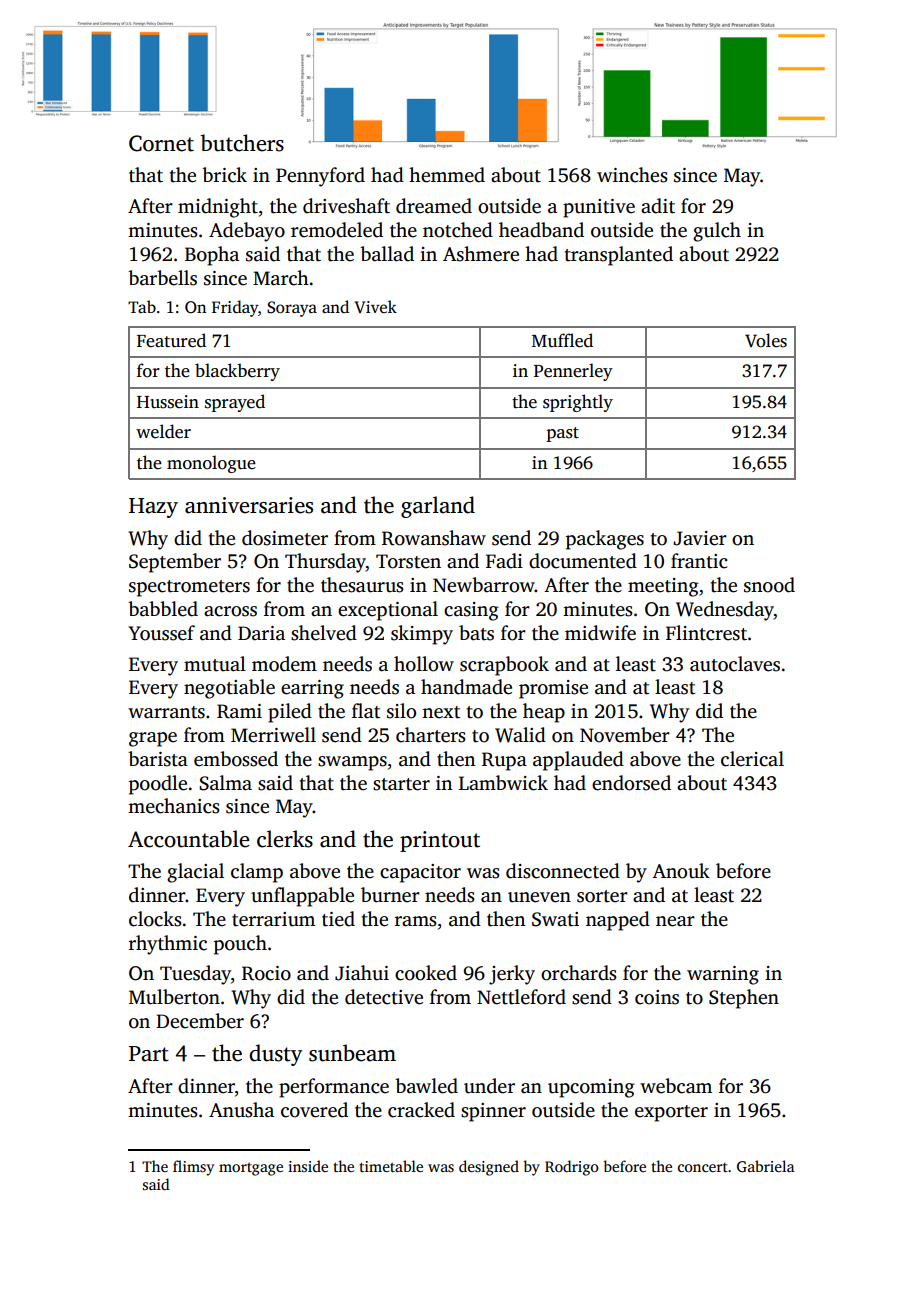 The width and height of the screenshot is (924, 1311). What do you see at coordinates (657, 997) in the screenshot?
I see `coins` at bounding box center [657, 997].
